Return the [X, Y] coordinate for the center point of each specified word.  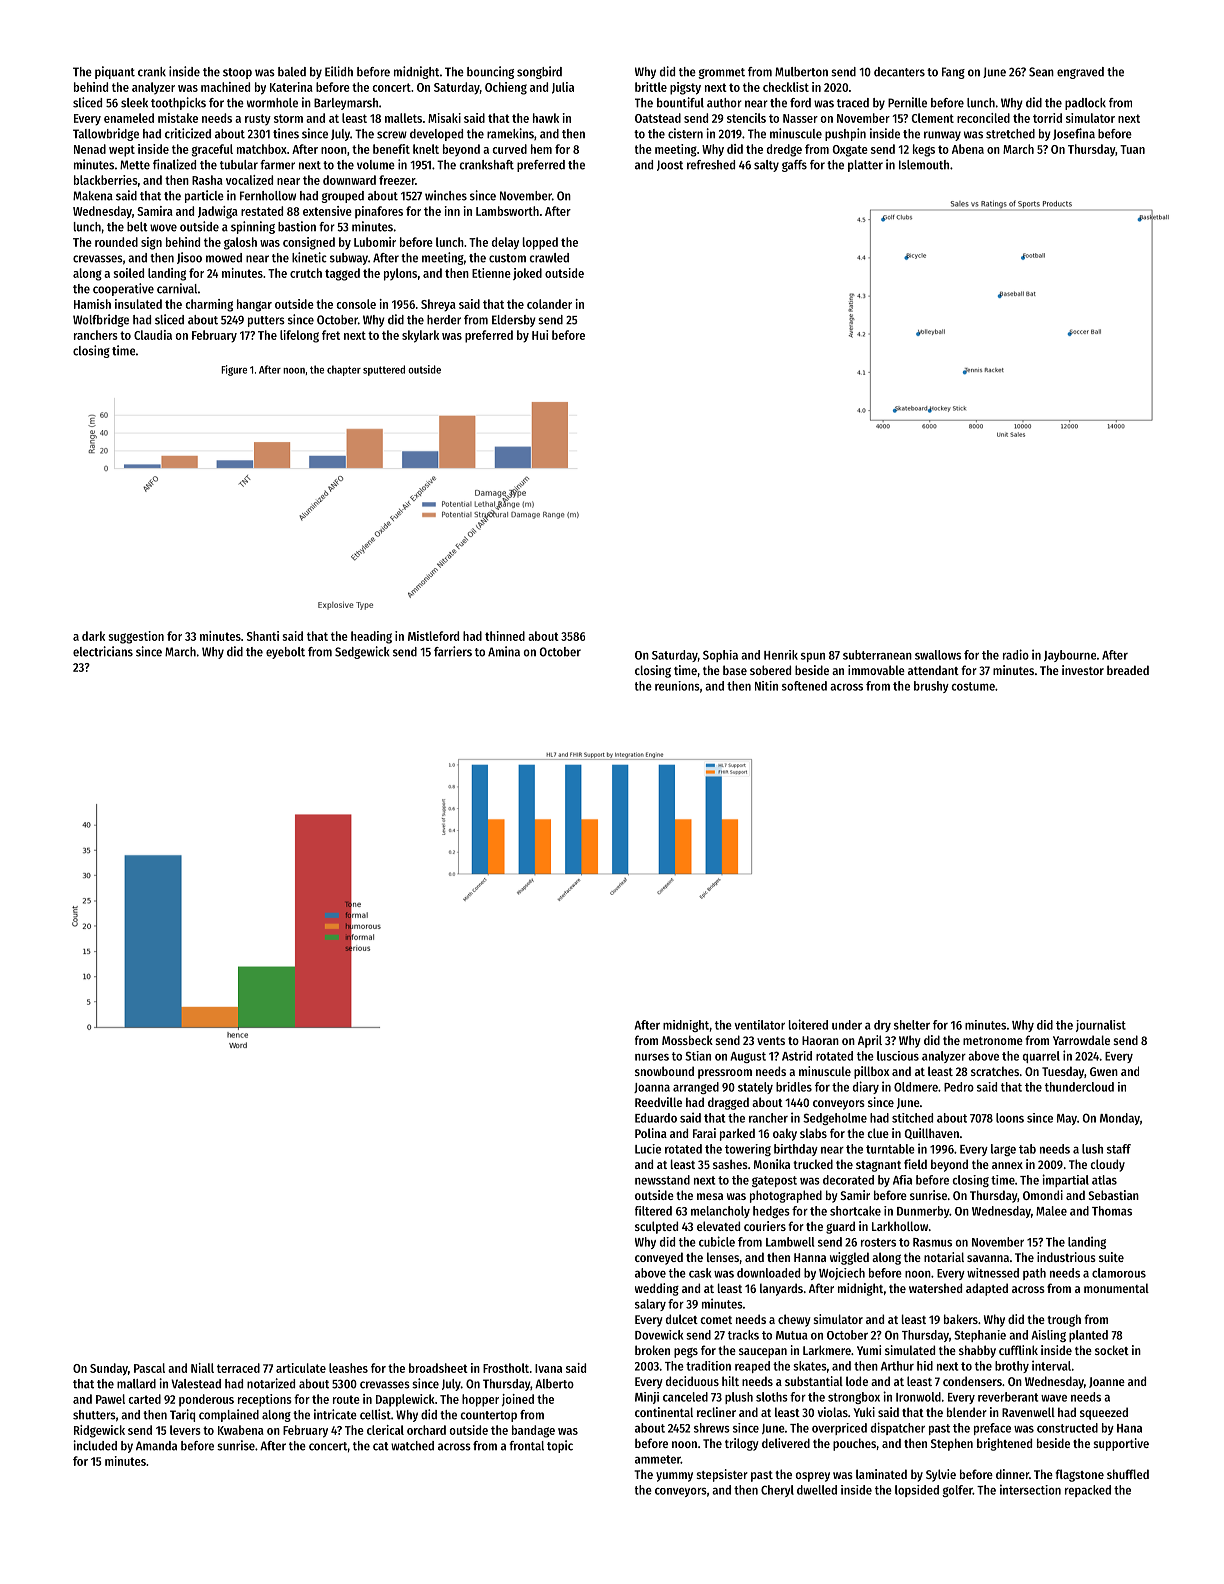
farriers [453, 651]
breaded [1128, 670]
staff [1119, 1149]
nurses [652, 1057]
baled [292, 72]
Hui [540, 335]
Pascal [149, 1368]
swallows [938, 655]
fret [331, 335]
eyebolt [285, 653]
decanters [899, 72]
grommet [721, 73]
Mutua [792, 1335]
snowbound [664, 1071]
